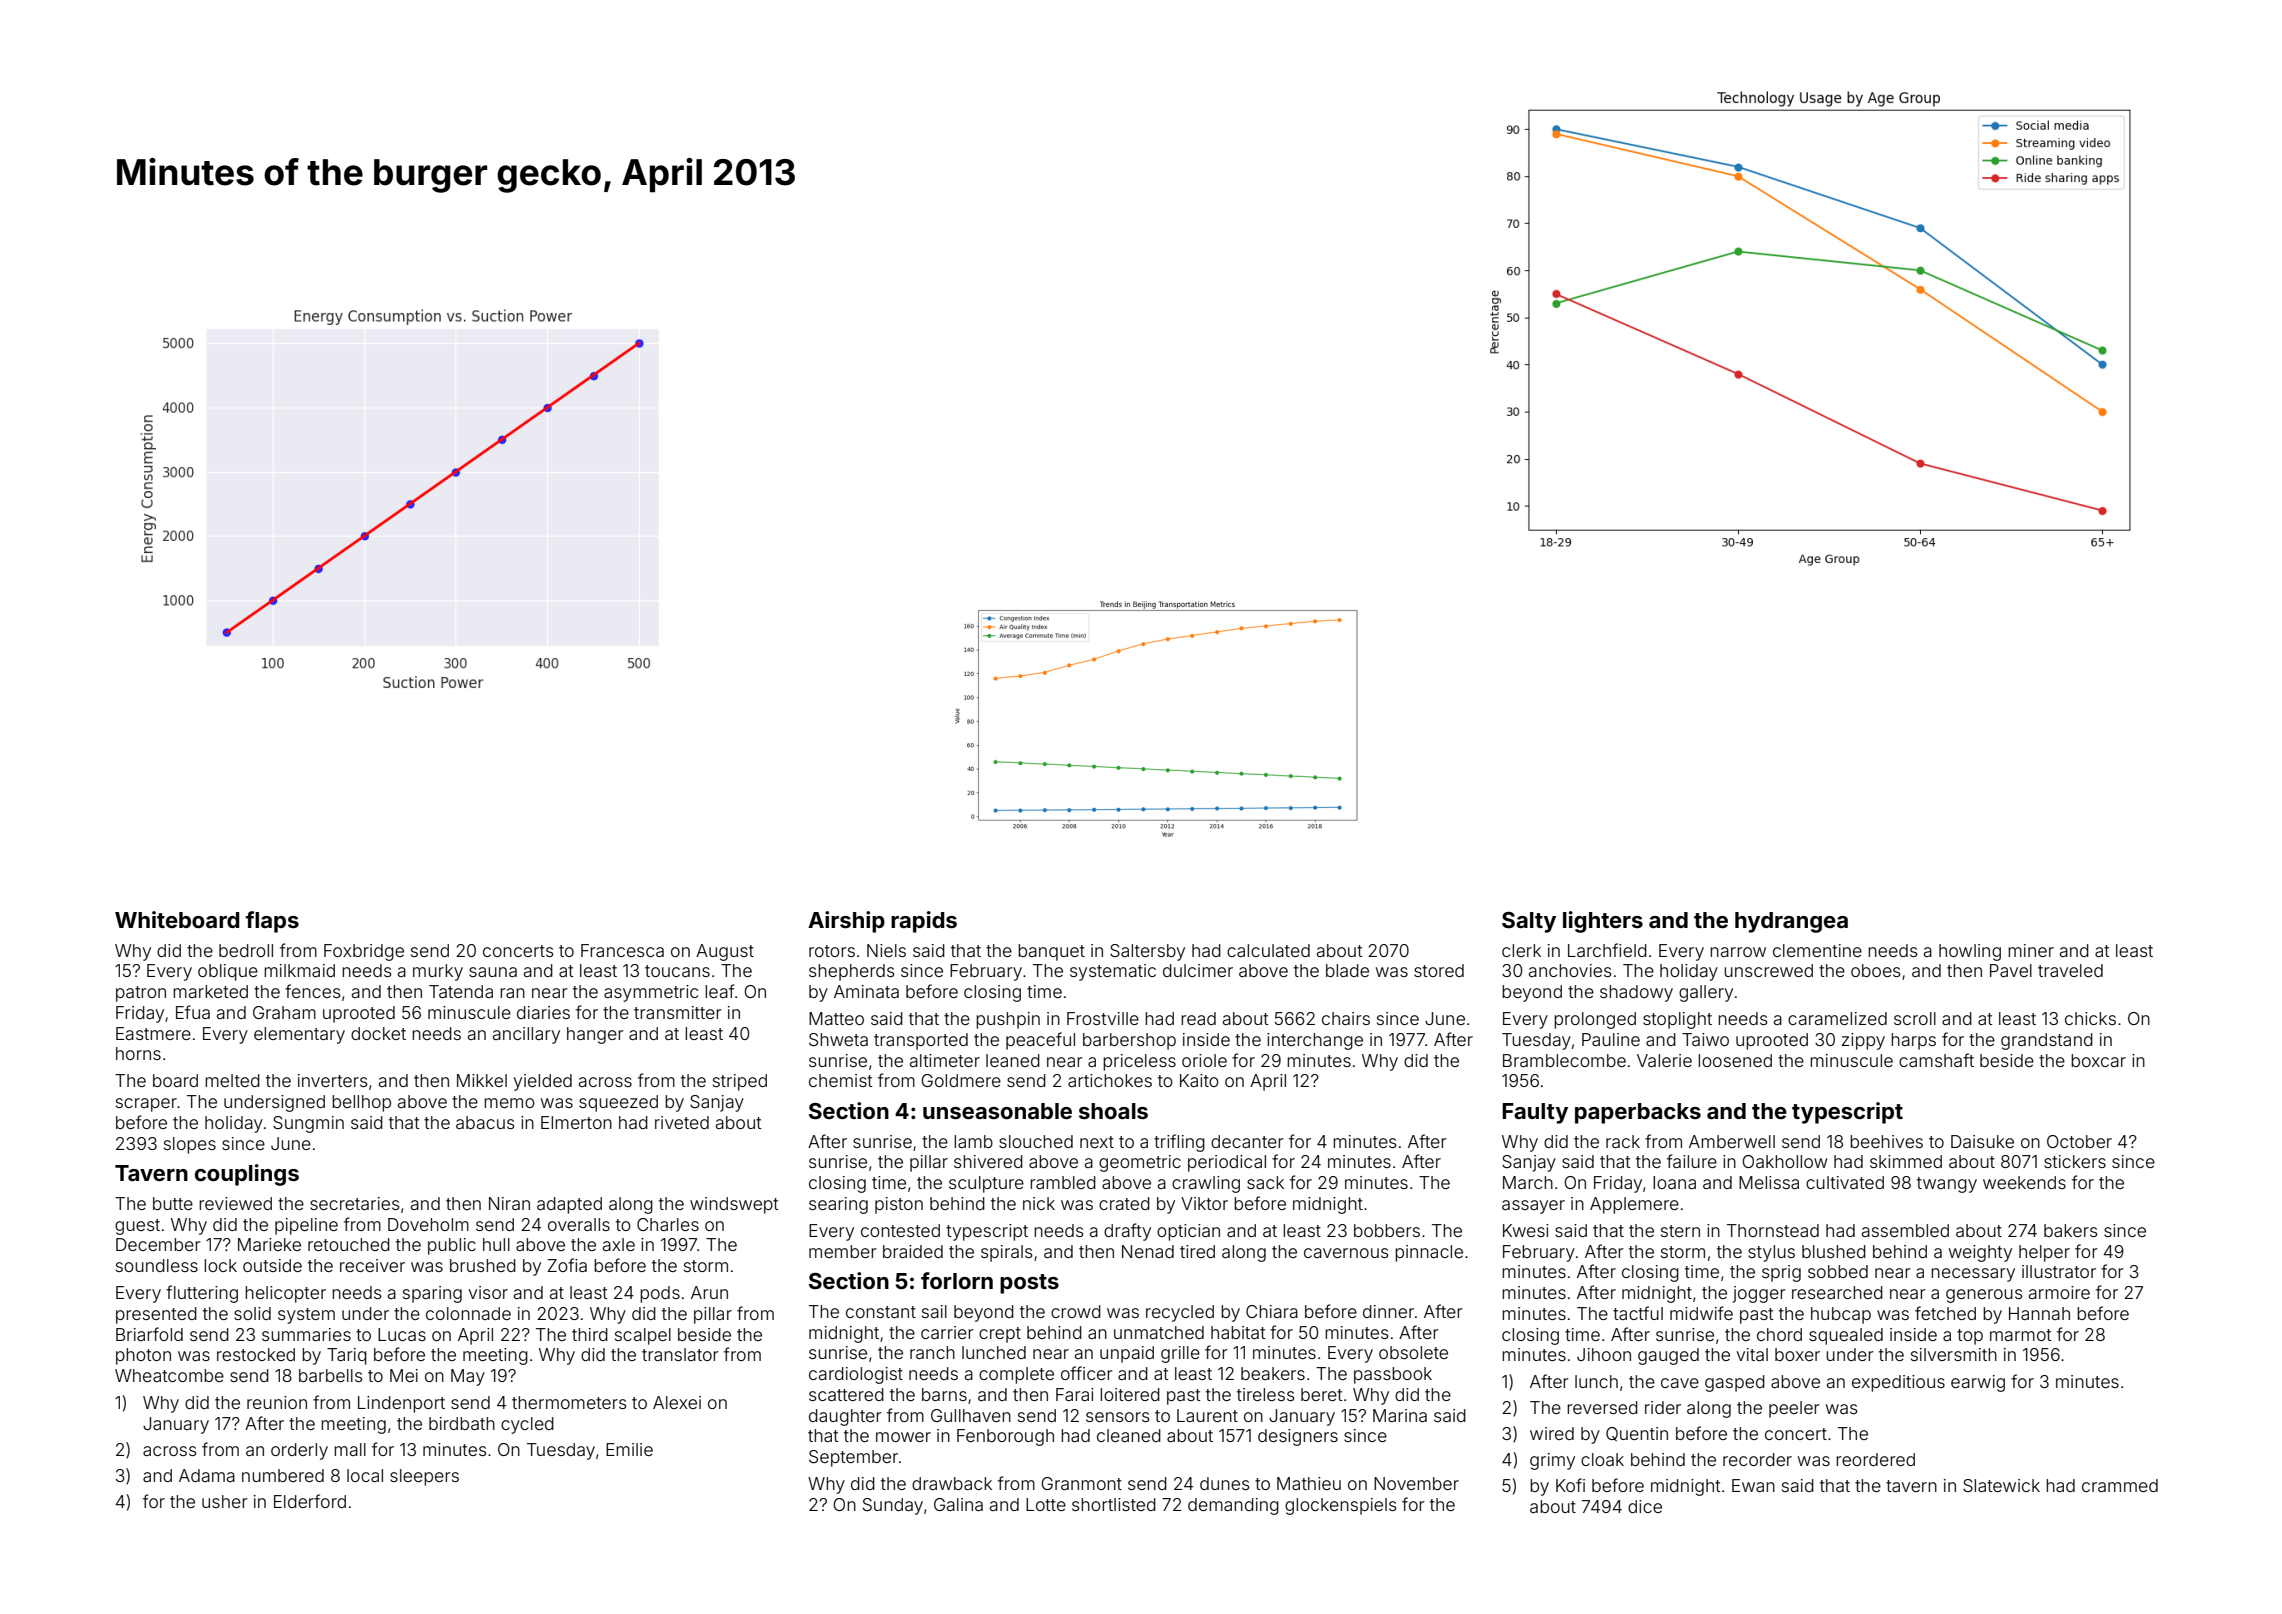 The height and width of the document is (1614, 2282). Describe the element at coordinates (1076, 1311) in the document. I see `crowd` at that location.
